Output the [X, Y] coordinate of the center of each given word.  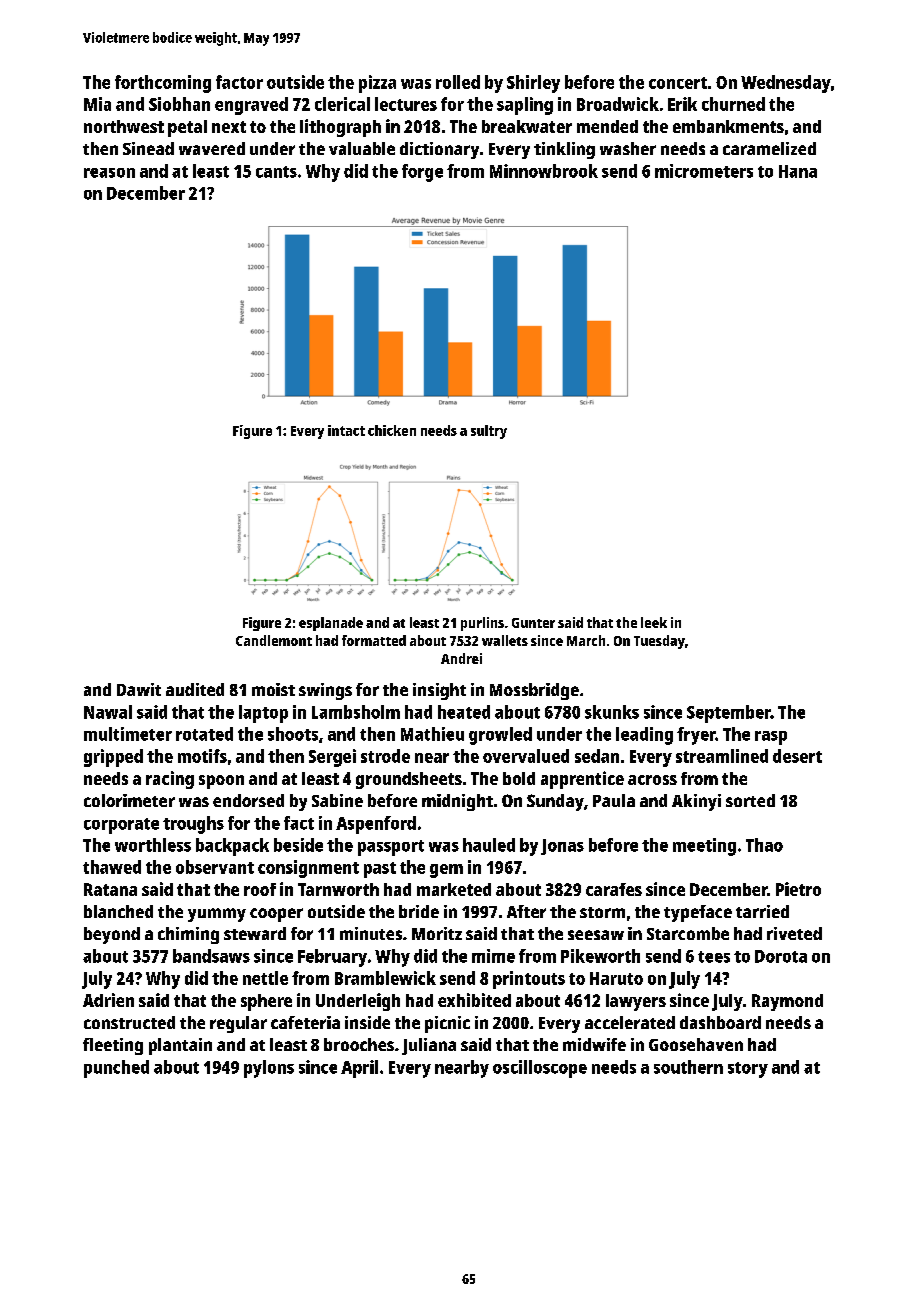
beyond [112, 935]
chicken [392, 430]
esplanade [331, 624]
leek [654, 622]
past [380, 870]
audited [195, 689]
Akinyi [696, 802]
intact [346, 430]
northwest [124, 126]
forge [422, 173]
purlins [482, 624]
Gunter [533, 623]
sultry [489, 432]
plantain [180, 1046]
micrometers [704, 171]
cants [276, 172]
